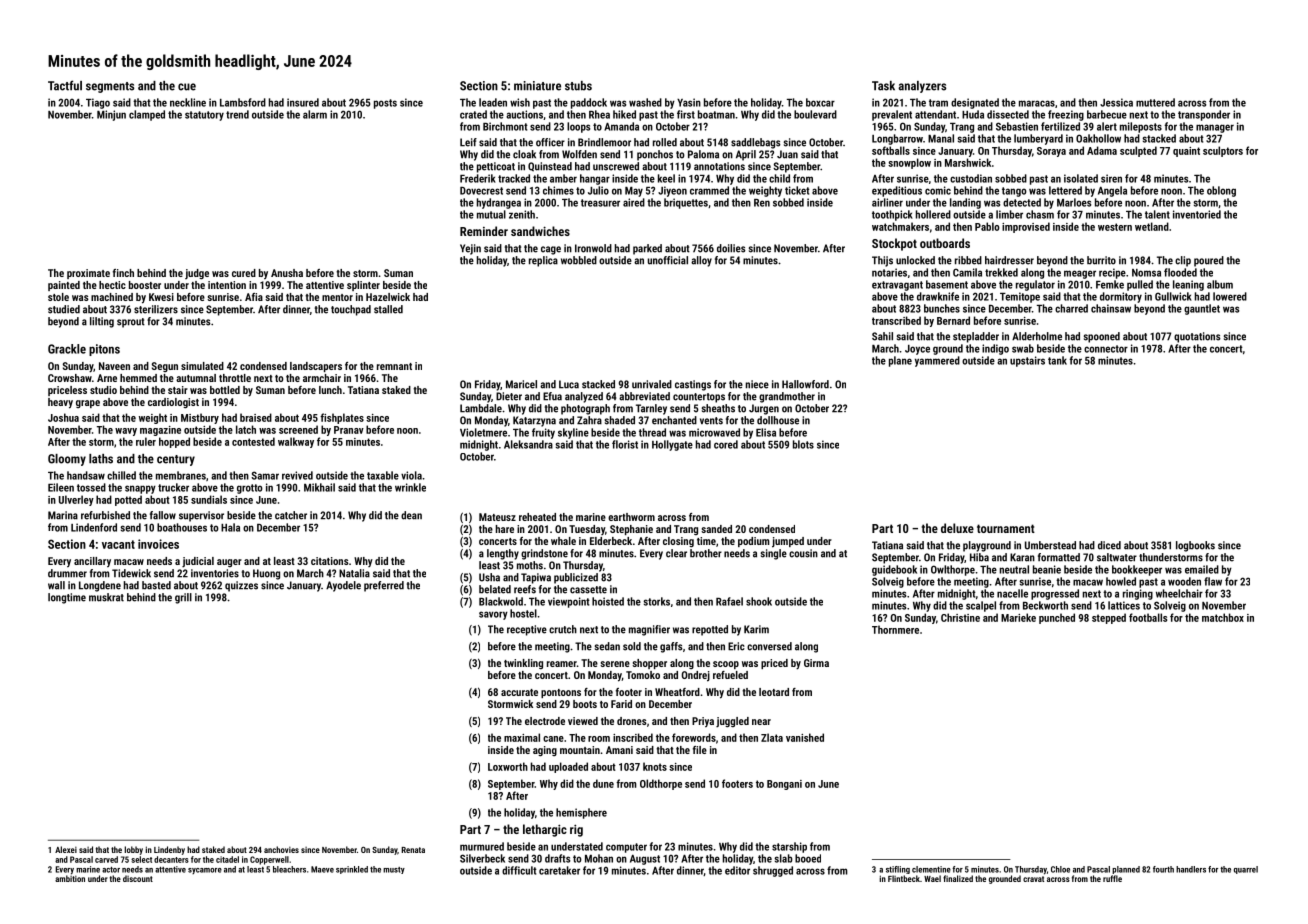 The width and height of the image is (1308, 924). I want to click on lobby, so click(133, 850).
